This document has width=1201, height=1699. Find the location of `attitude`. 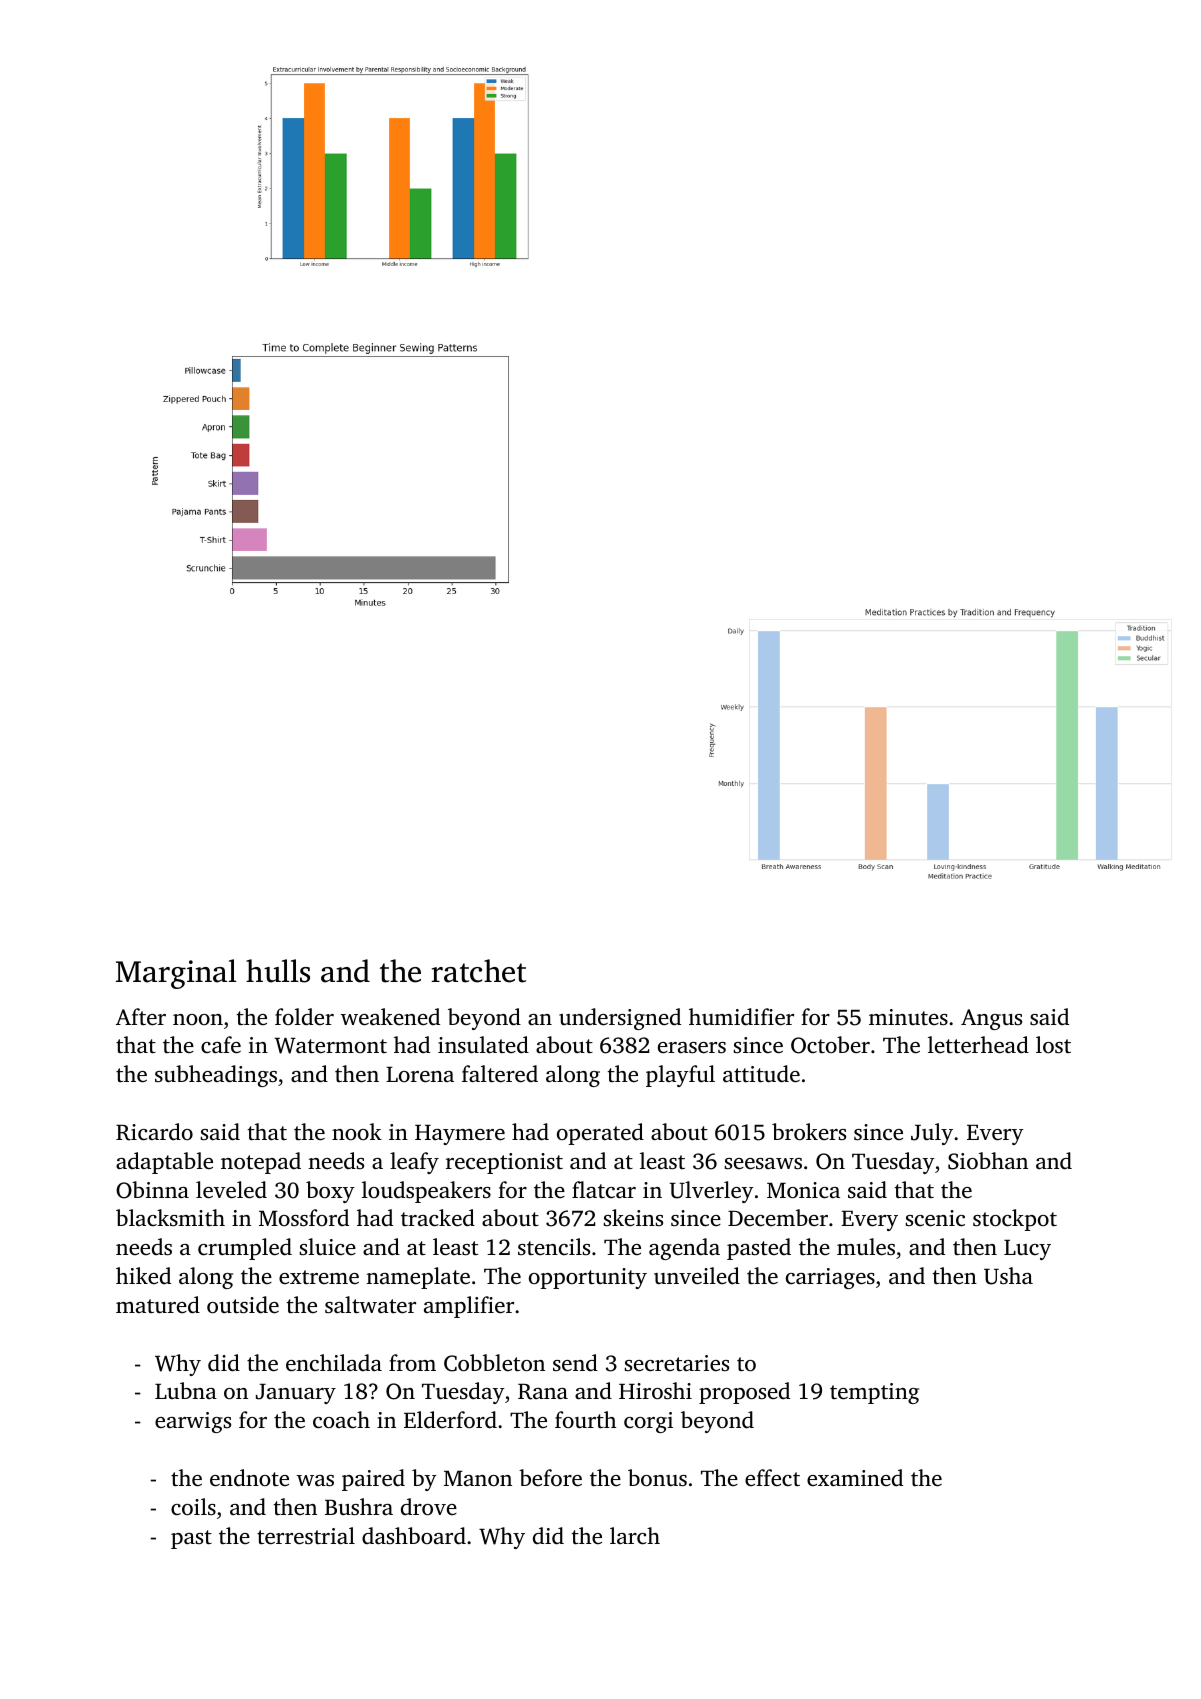

attitude is located at coordinates (761, 1074).
